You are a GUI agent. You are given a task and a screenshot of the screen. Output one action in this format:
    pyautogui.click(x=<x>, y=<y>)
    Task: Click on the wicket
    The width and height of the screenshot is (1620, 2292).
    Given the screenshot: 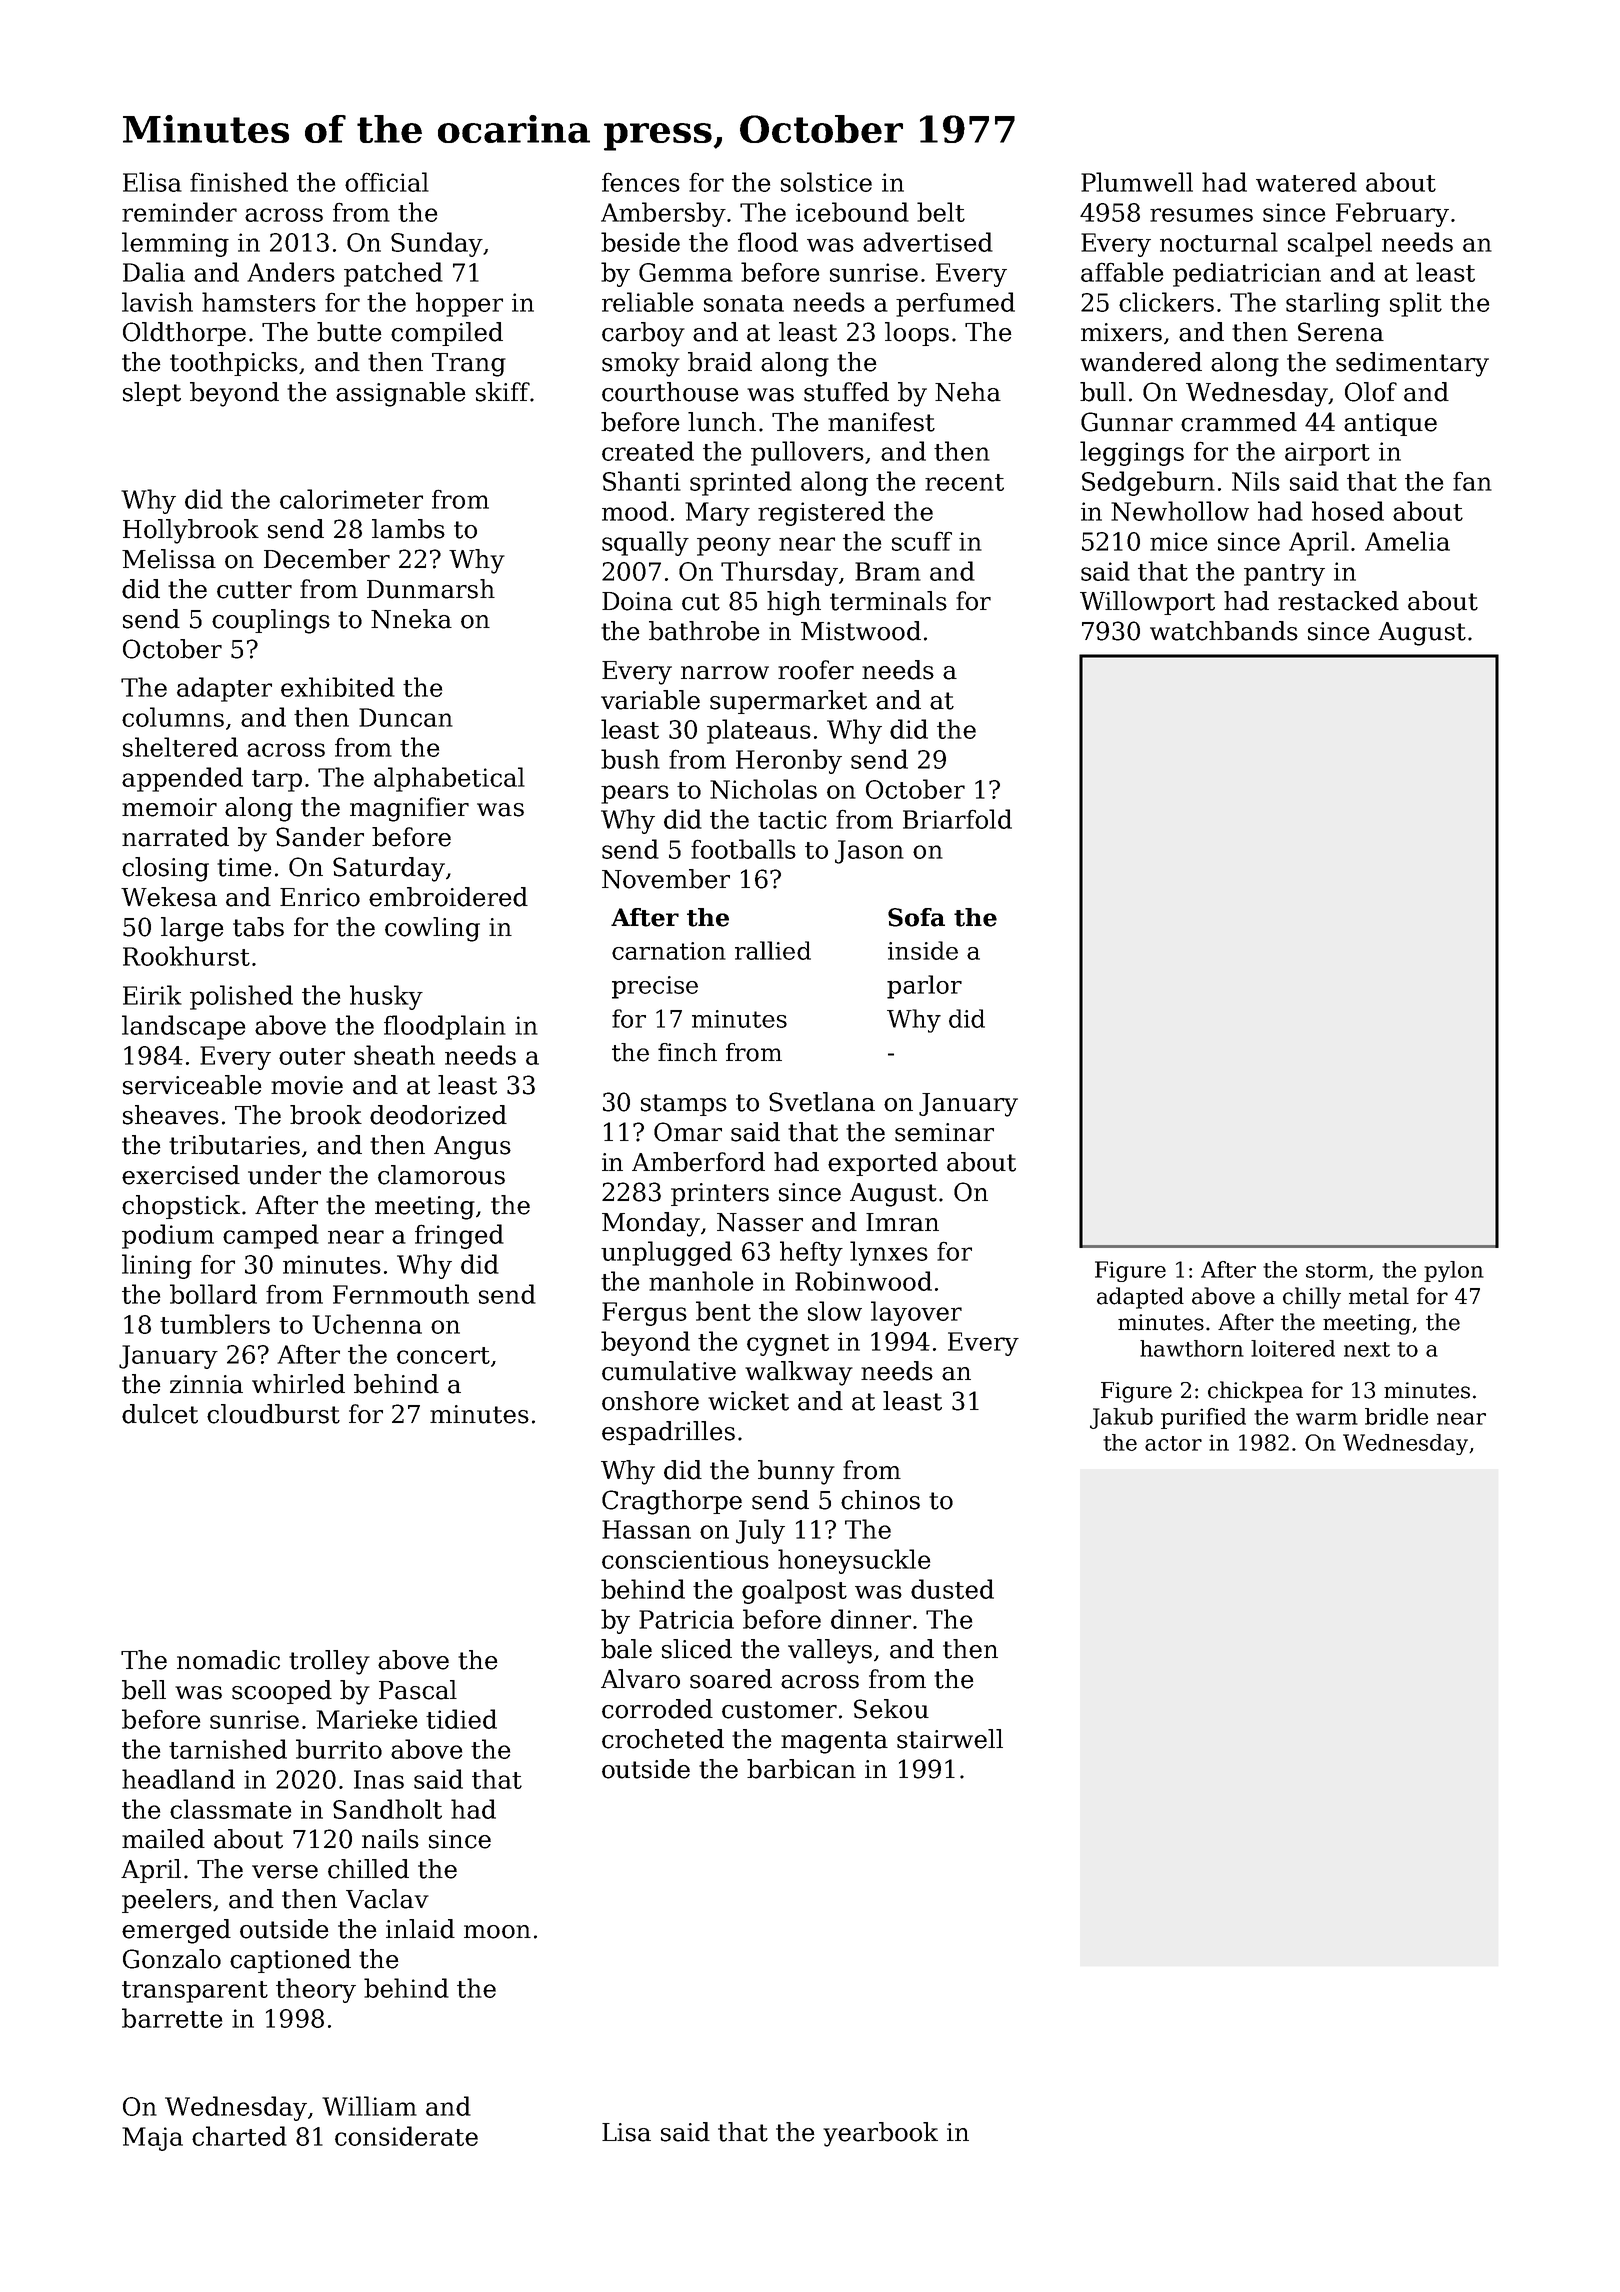 What is the action you would take?
    pyautogui.click(x=748, y=1401)
